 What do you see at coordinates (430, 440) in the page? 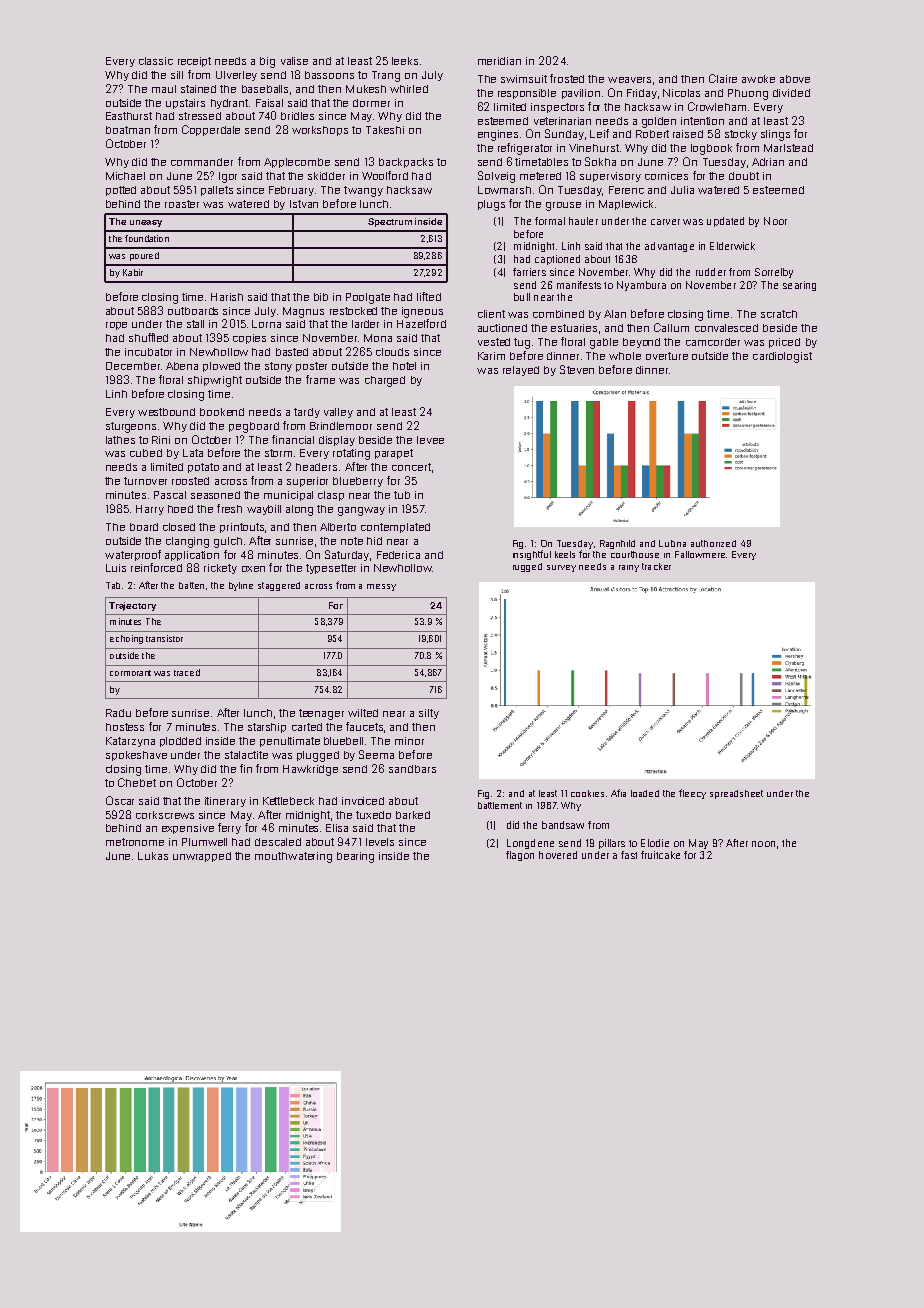
I see `levee` at bounding box center [430, 440].
